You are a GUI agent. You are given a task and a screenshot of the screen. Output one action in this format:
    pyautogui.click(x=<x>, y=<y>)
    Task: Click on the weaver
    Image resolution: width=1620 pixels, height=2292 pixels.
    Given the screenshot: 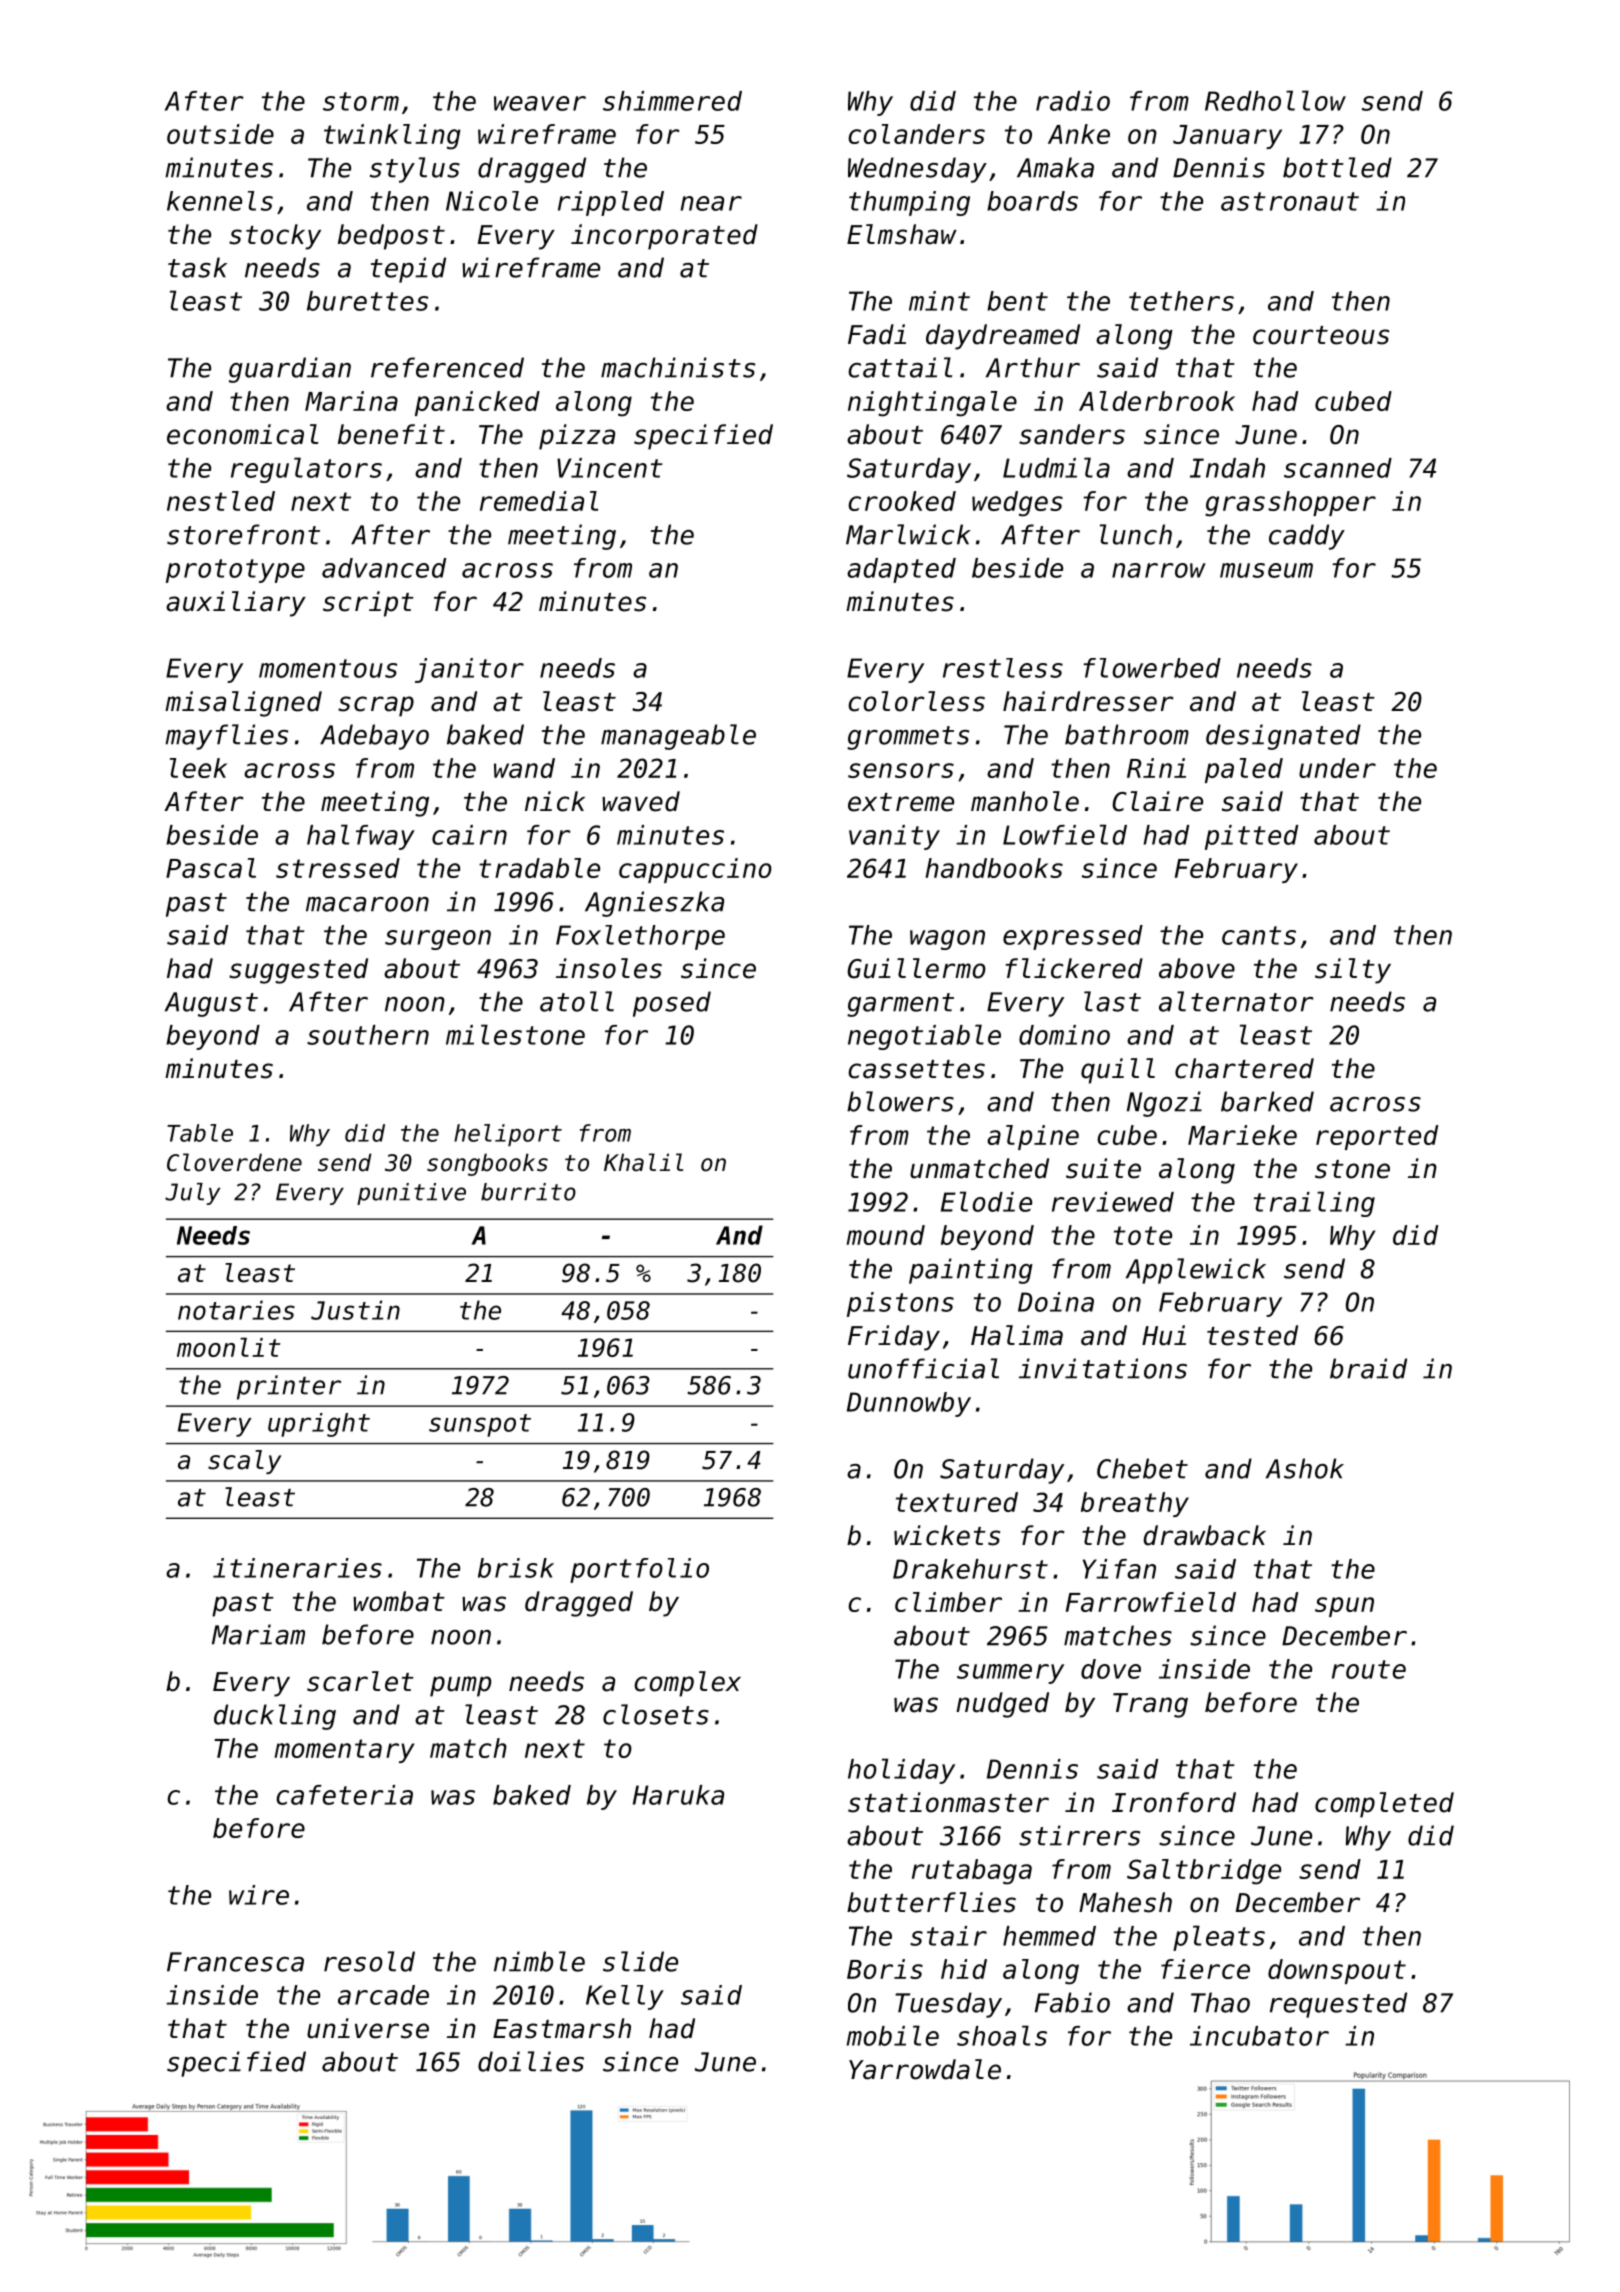 What is the action you would take?
    pyautogui.click(x=540, y=103)
